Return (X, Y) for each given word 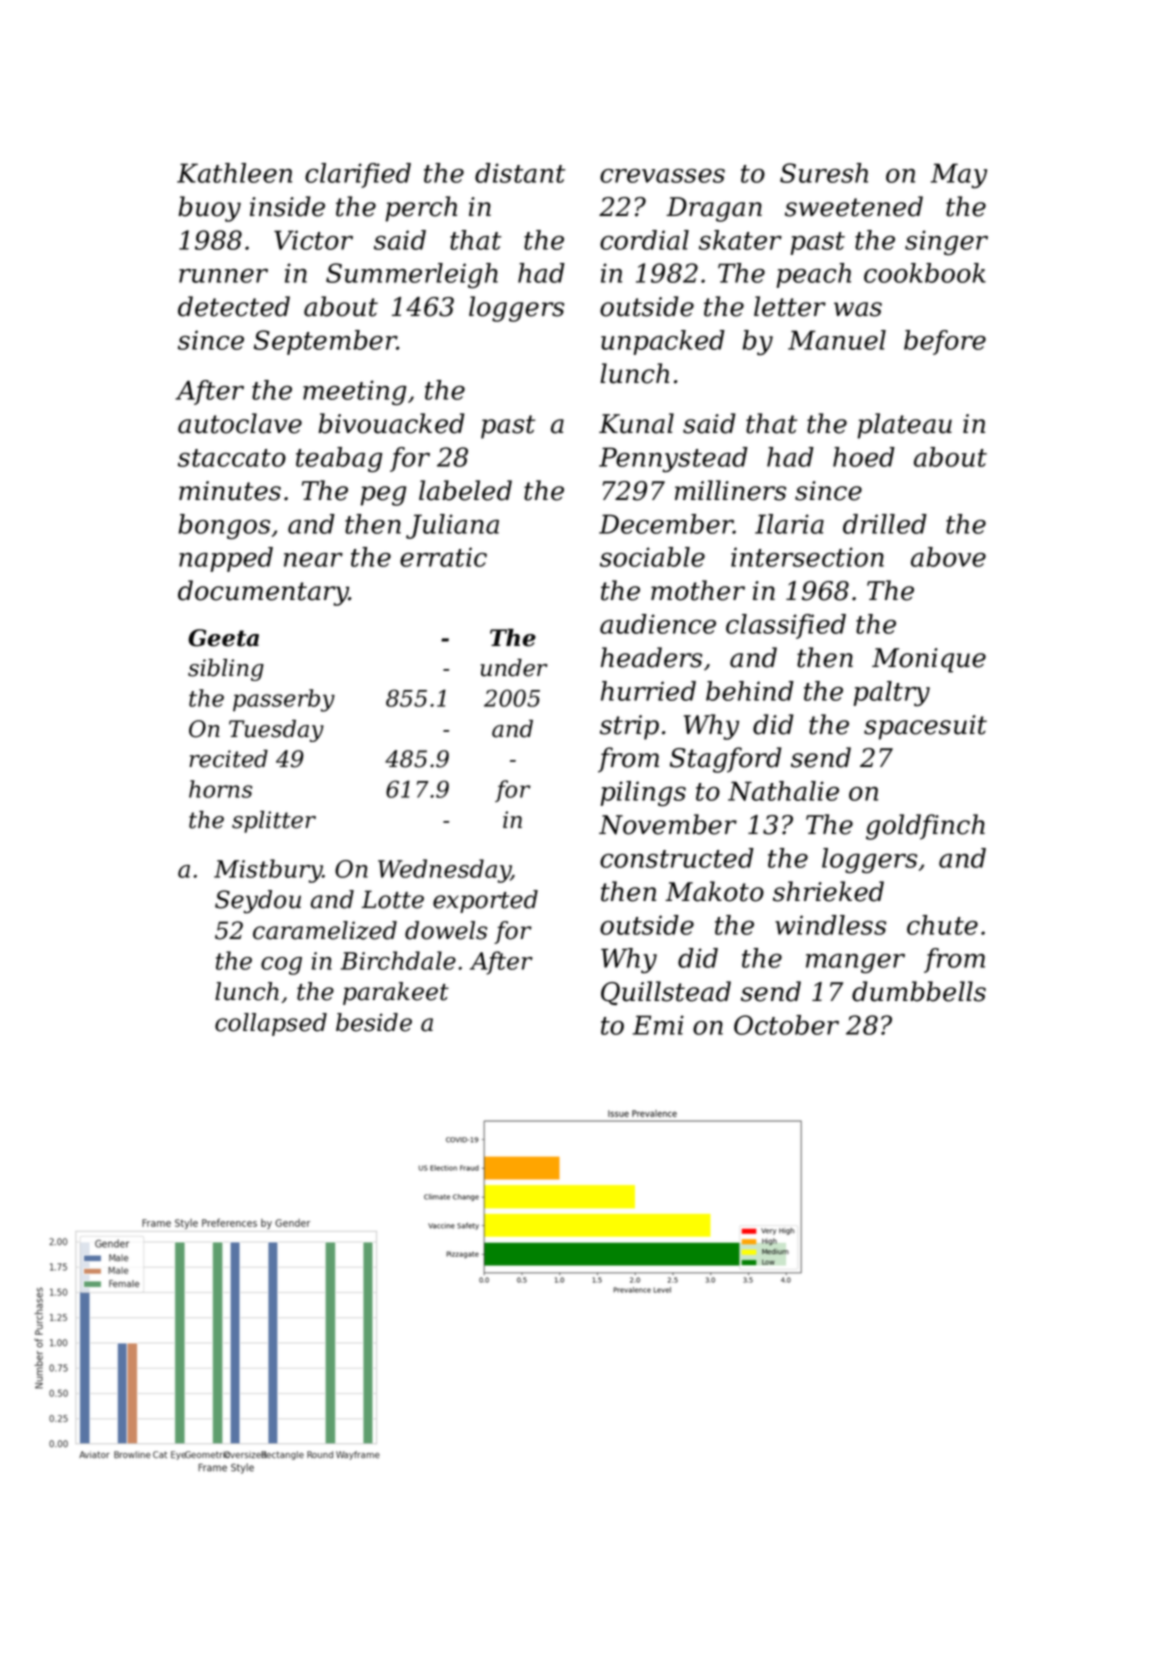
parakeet (396, 993)
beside (374, 1022)
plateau (904, 426)
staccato (232, 458)
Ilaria (789, 524)
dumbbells (919, 991)
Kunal (636, 423)
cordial (644, 240)
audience (658, 624)
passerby (284, 700)
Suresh (824, 173)
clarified (358, 175)
